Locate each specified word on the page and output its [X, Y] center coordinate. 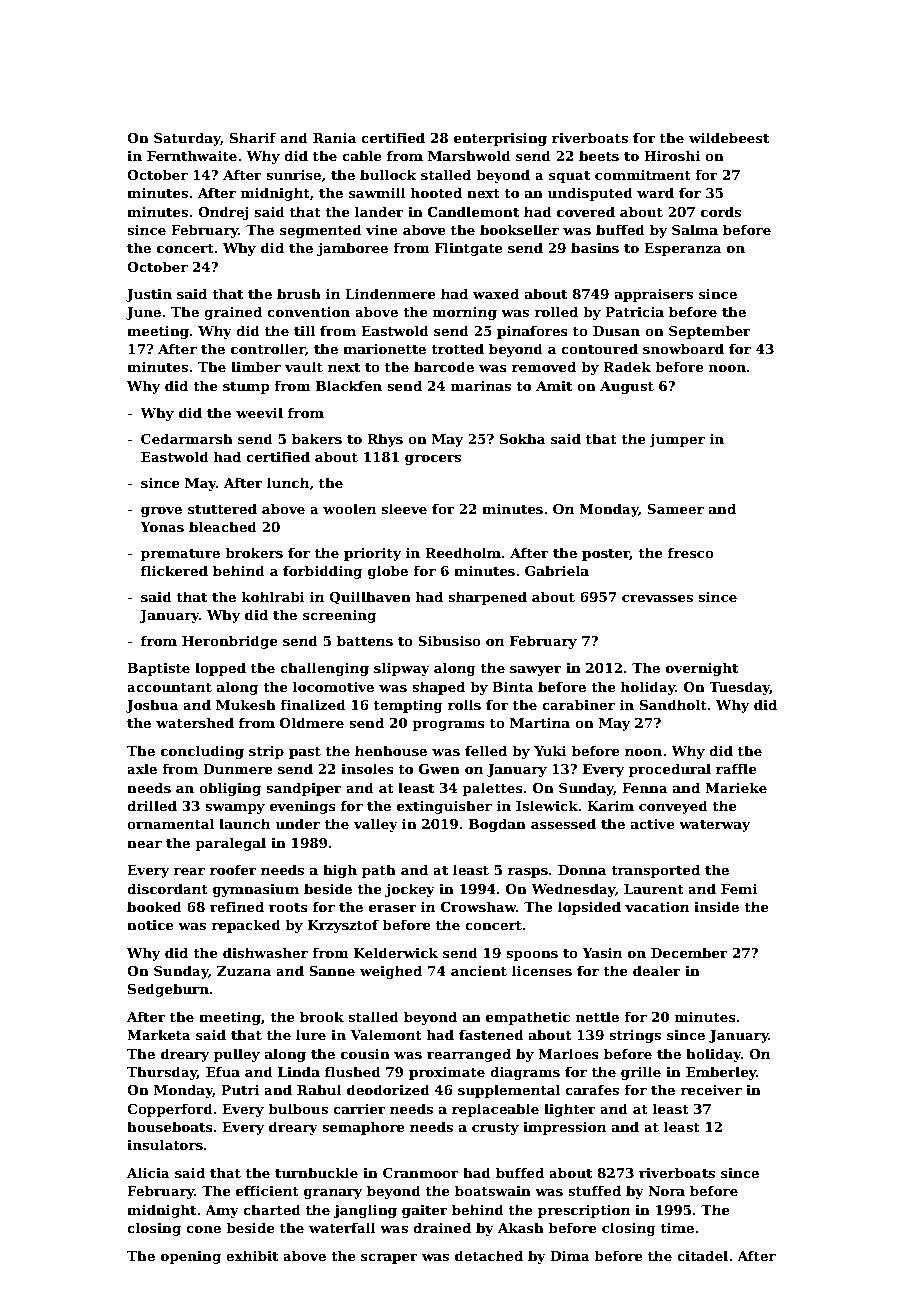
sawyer [536, 671]
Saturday [187, 139]
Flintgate [469, 249]
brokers [254, 552]
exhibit [252, 1255]
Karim [610, 806]
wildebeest [729, 137]
